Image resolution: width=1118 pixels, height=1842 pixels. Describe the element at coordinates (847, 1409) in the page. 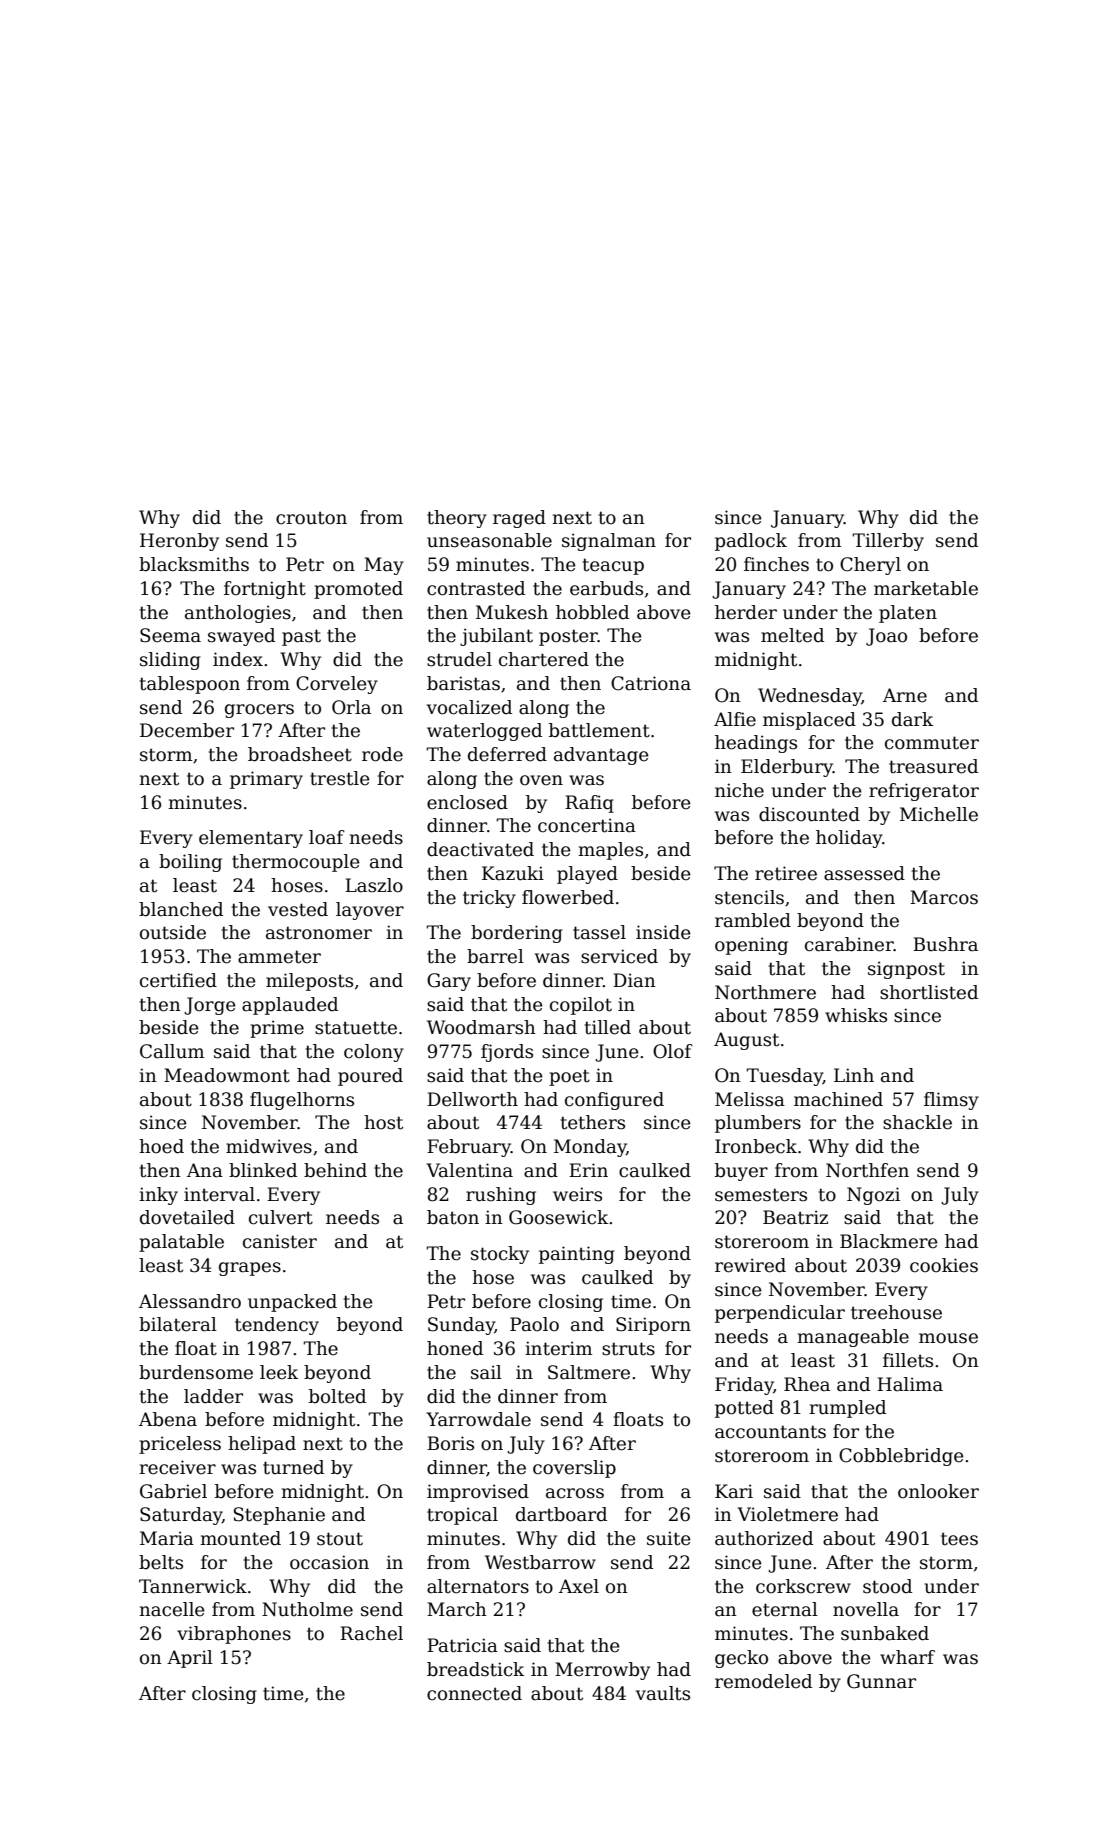

I see `rumpled` at that location.
